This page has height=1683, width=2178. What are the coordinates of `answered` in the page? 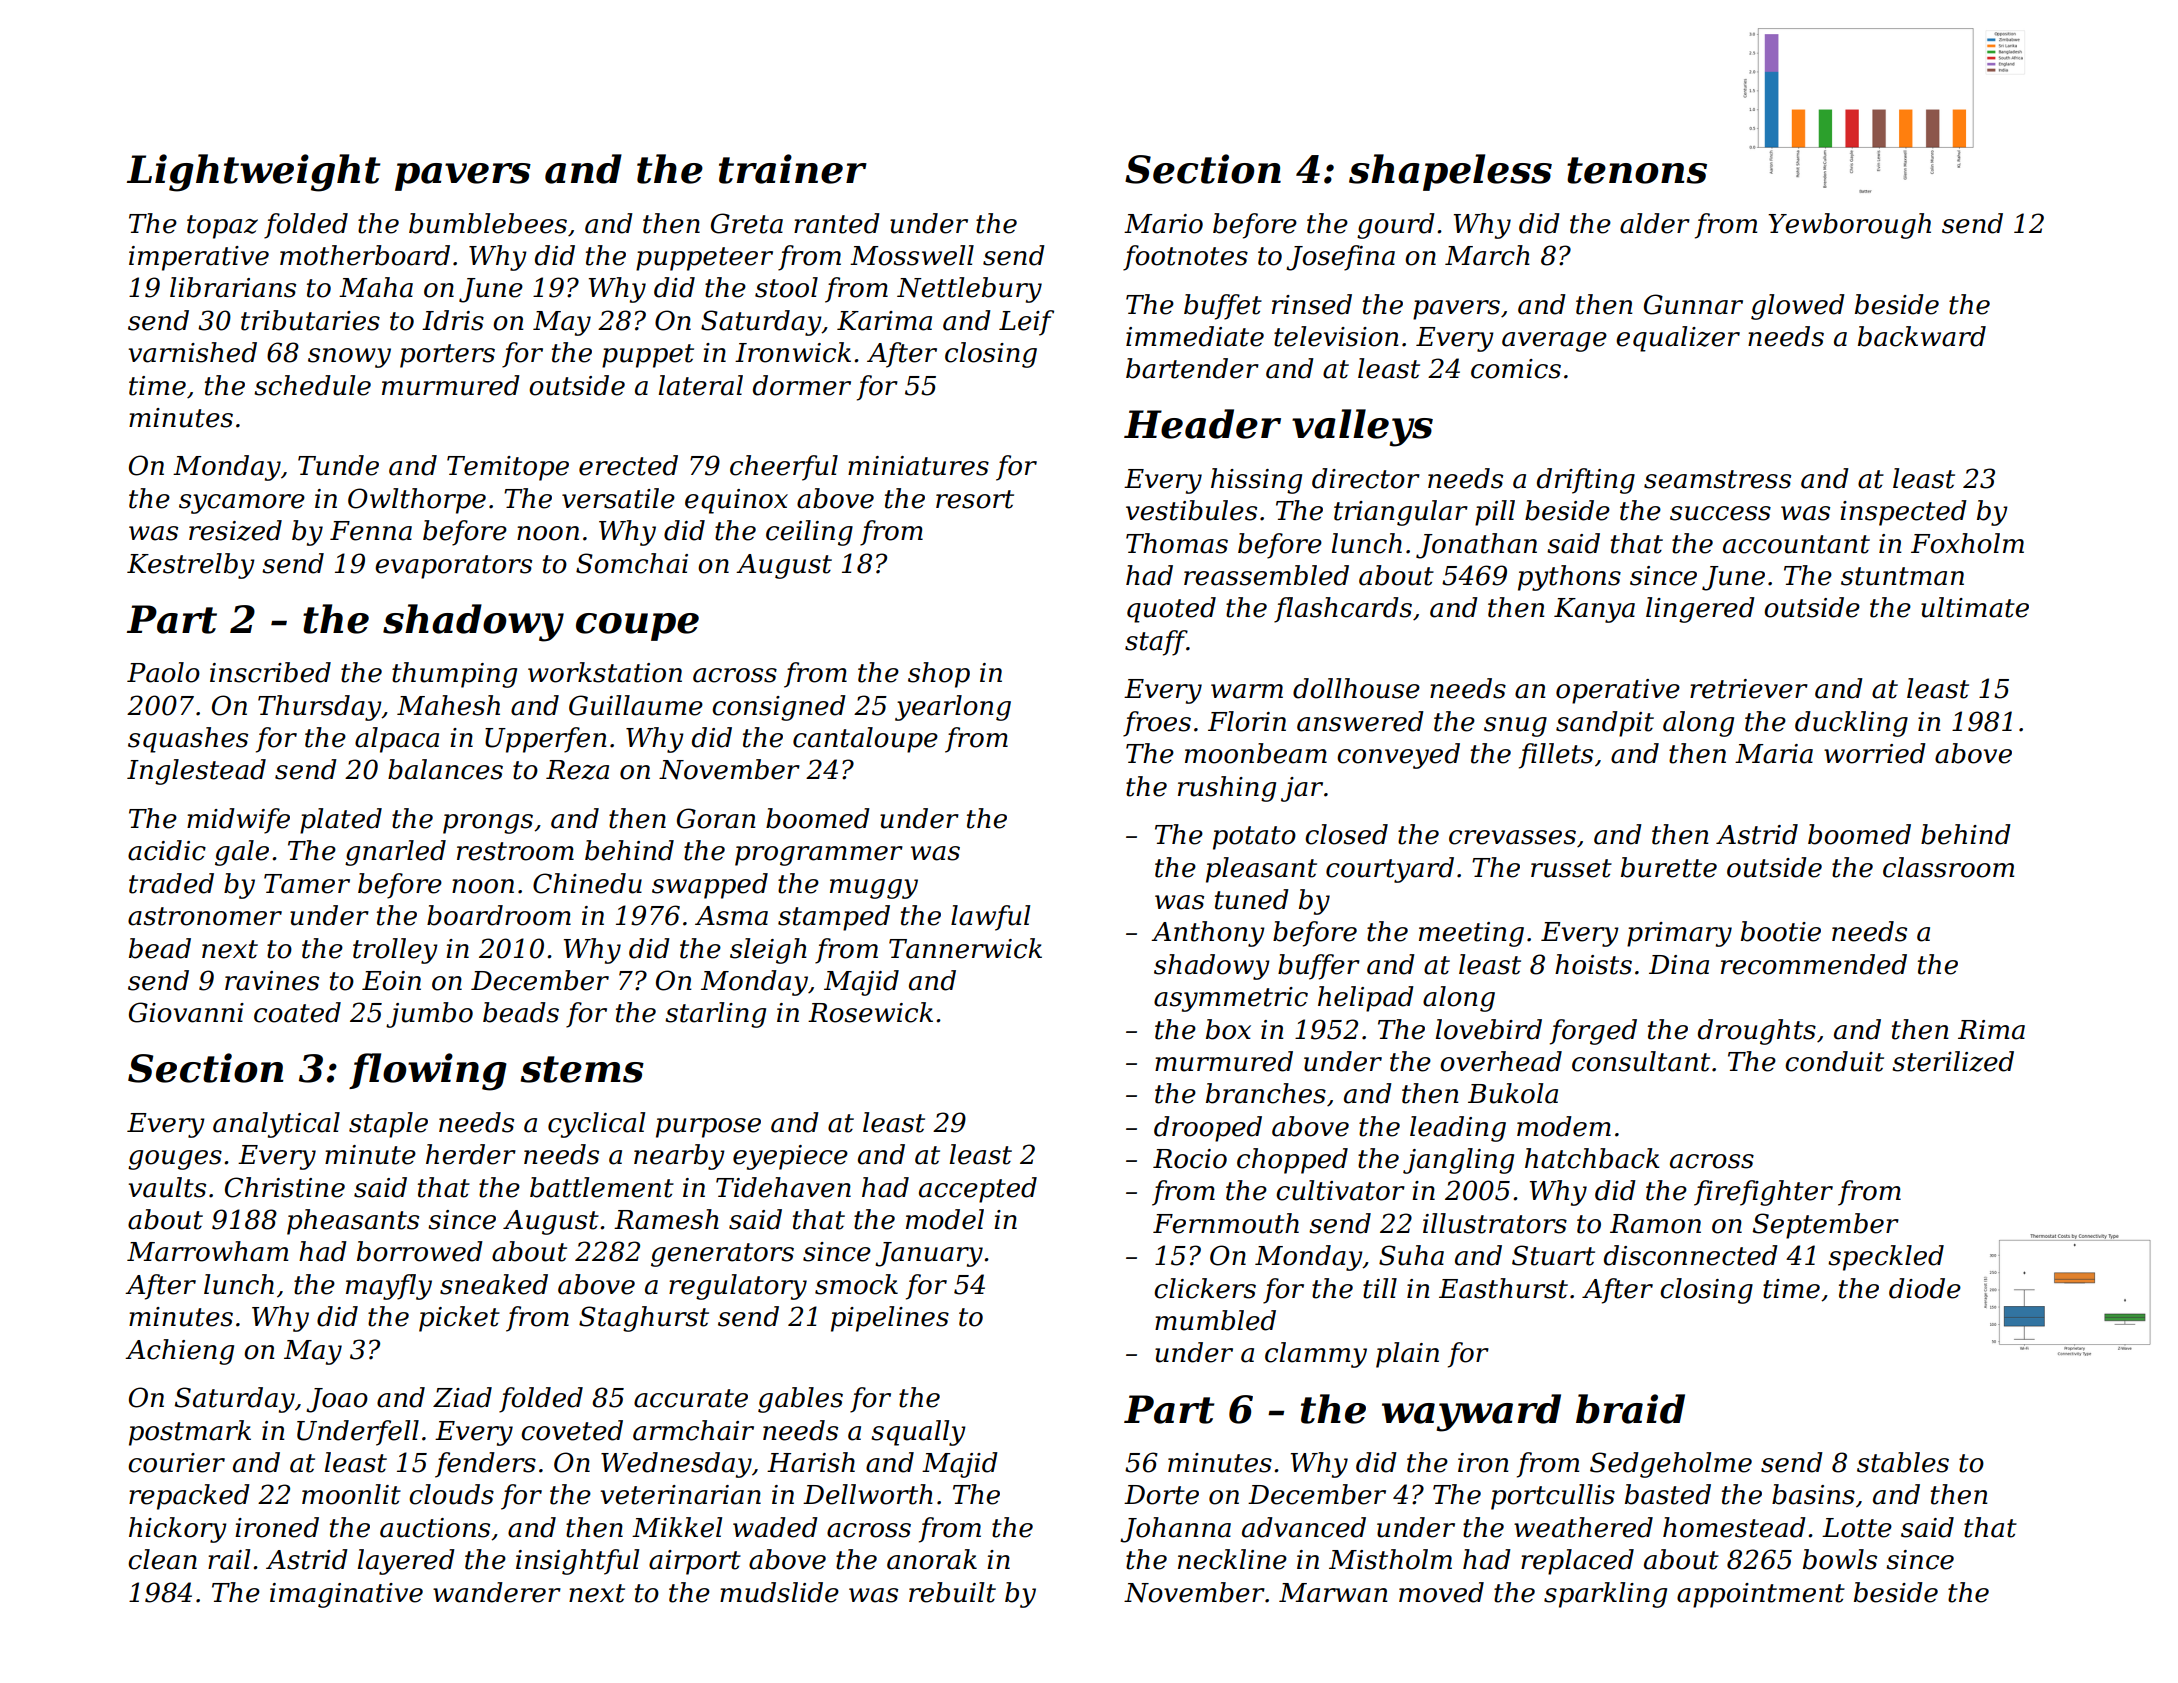 It's located at (1360, 721).
